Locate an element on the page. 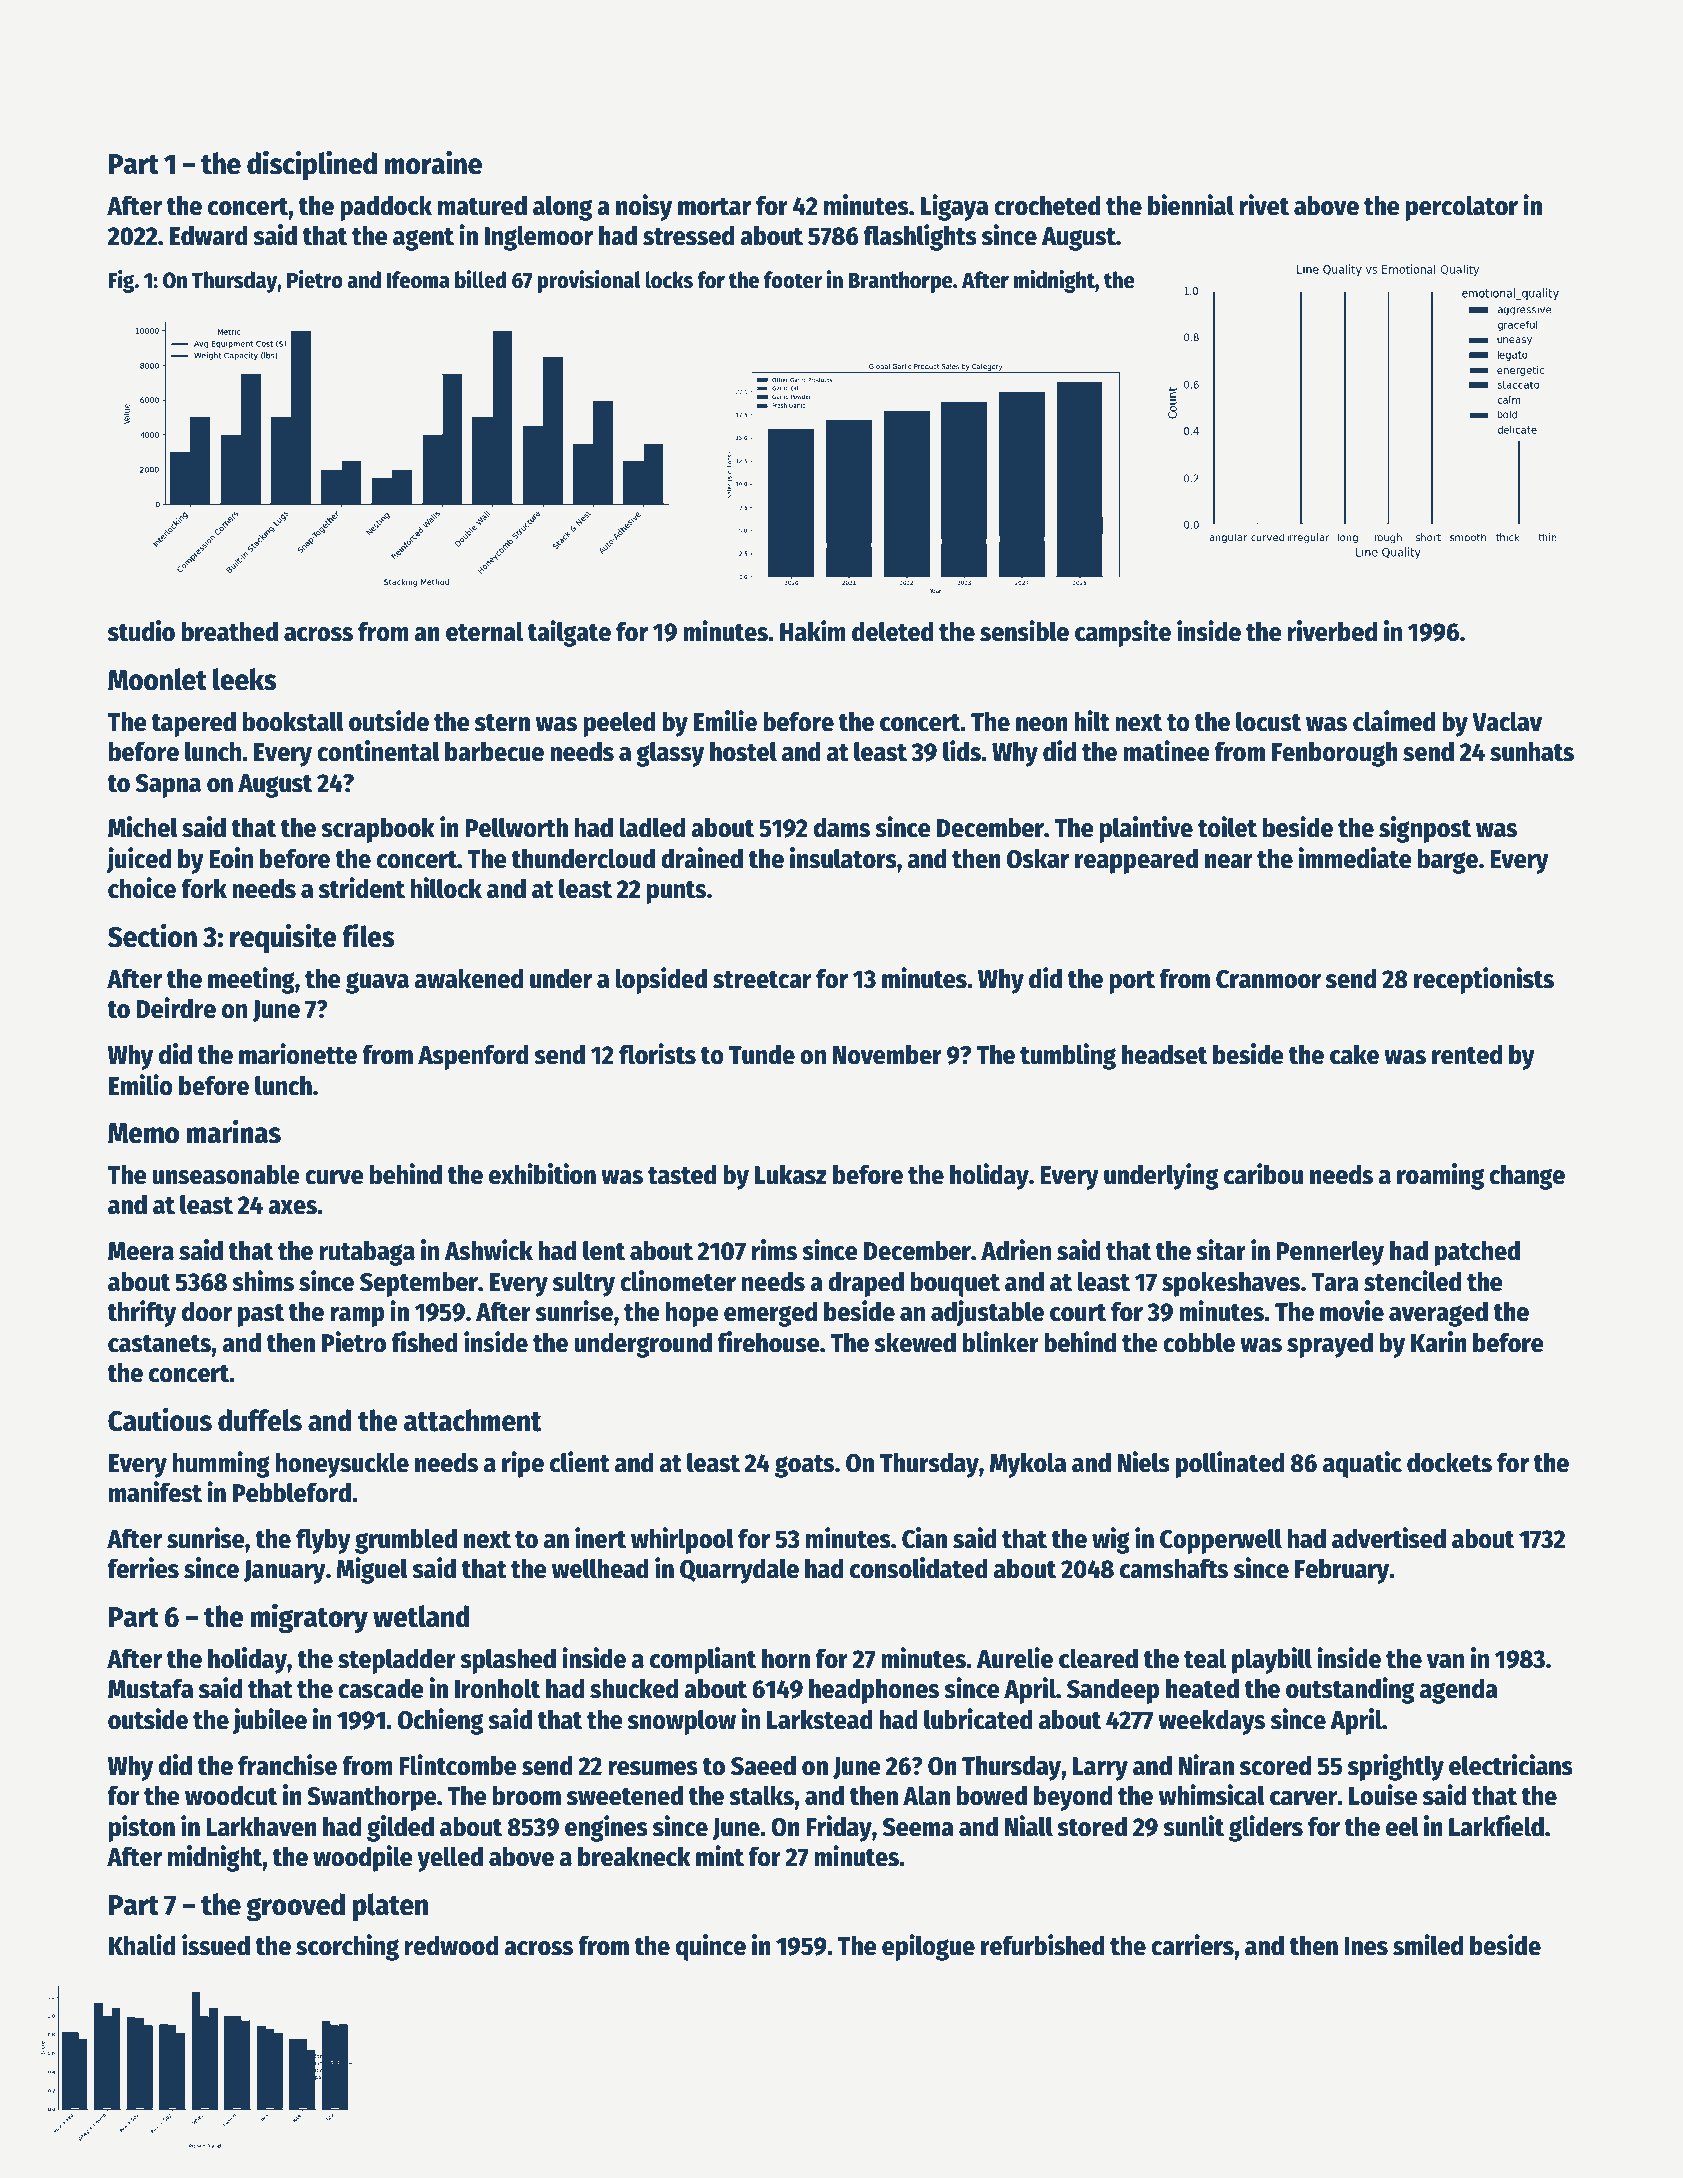 The height and width of the image is (2178, 1683). noisy is located at coordinates (644, 207).
